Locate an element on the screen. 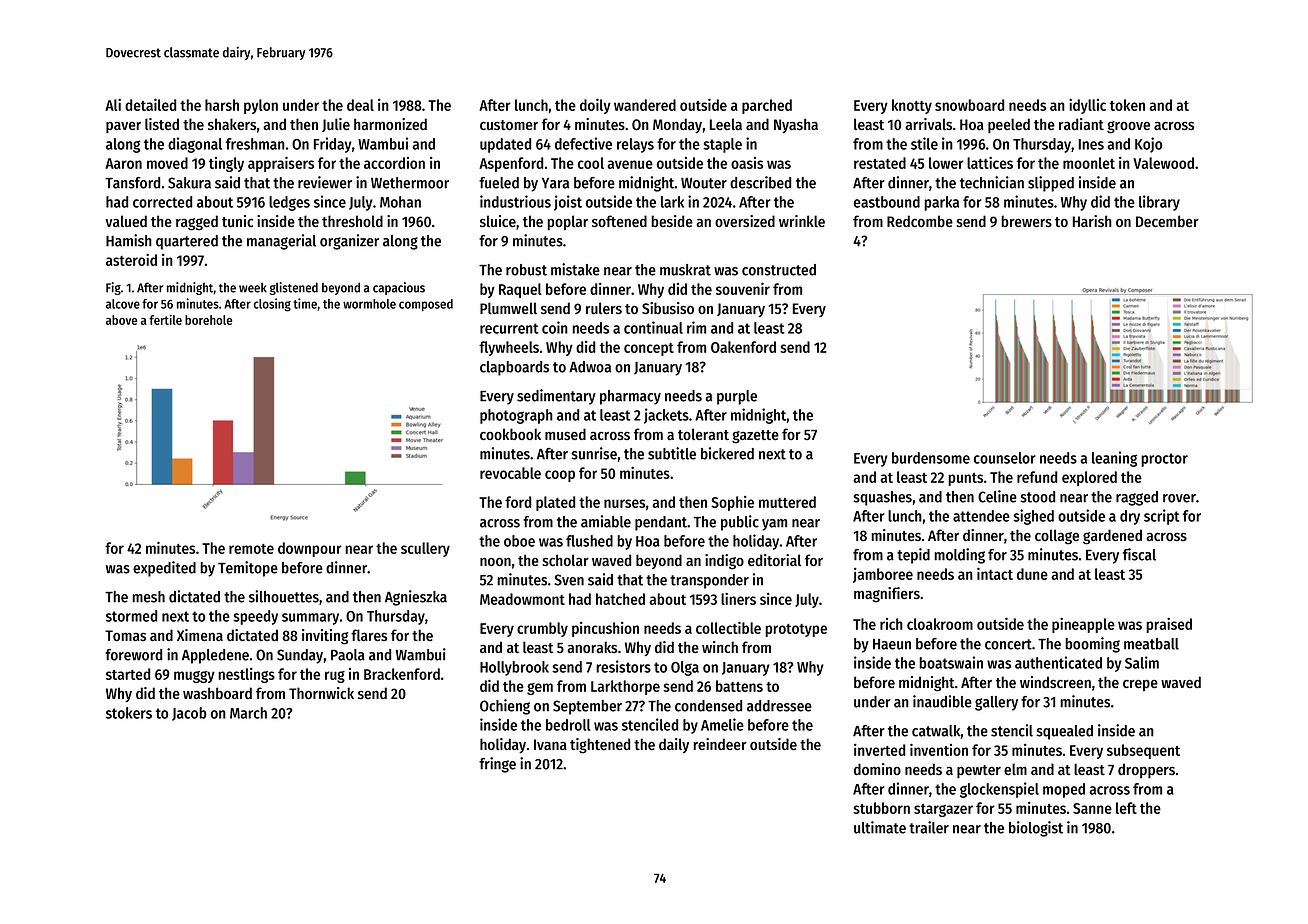 The image size is (1308, 924). idyllic is located at coordinates (1087, 106).
